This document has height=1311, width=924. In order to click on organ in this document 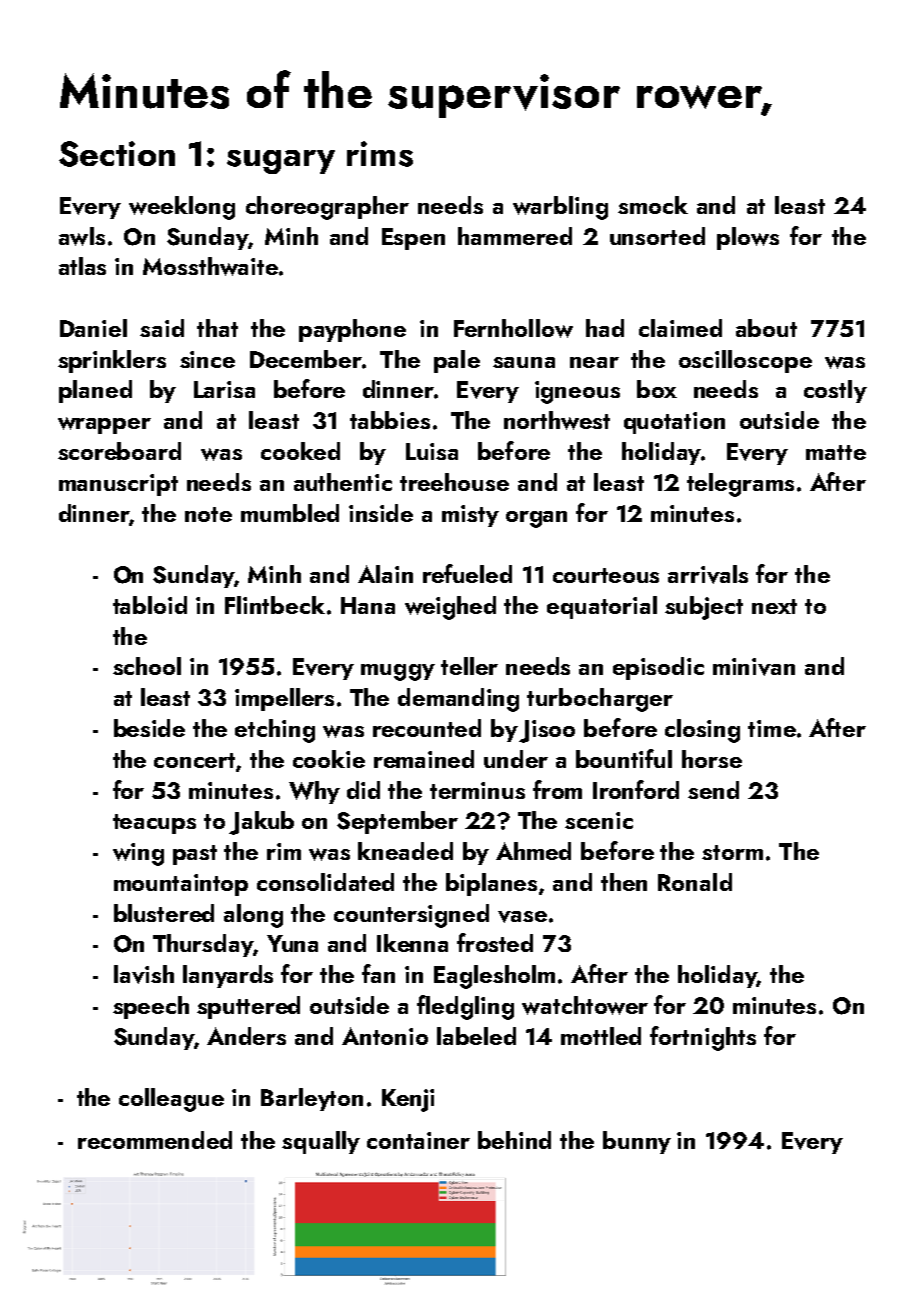, I will do `click(536, 519)`.
